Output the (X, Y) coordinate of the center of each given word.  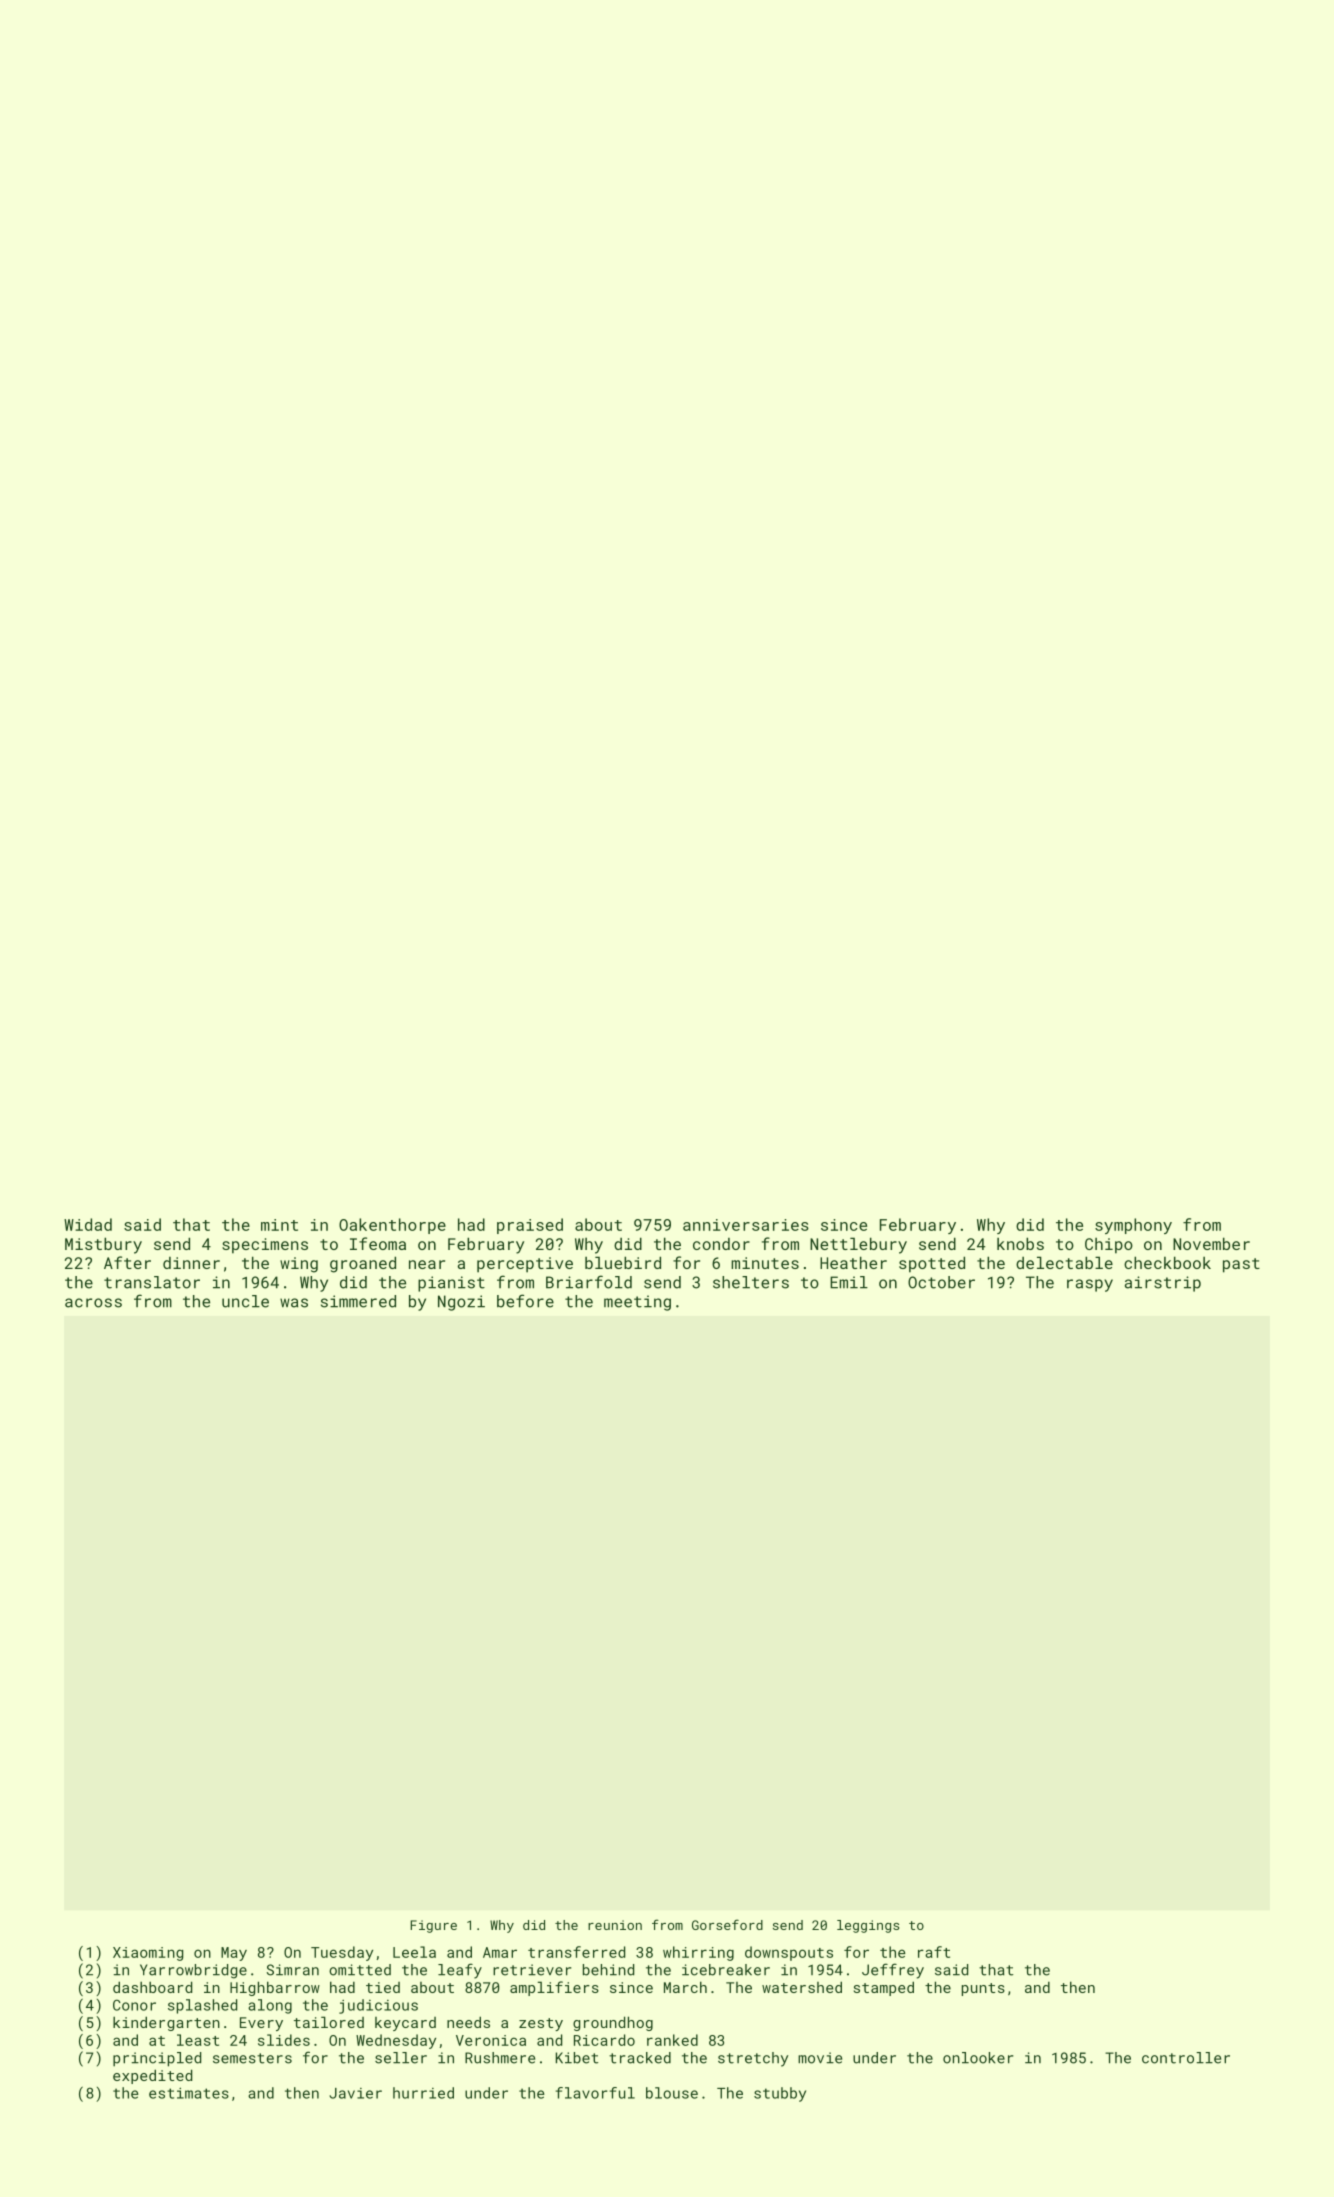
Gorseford (727, 1924)
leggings (868, 1926)
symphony (1133, 1226)
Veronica (491, 2040)
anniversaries (746, 1225)
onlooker (978, 2058)
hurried (423, 2093)
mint (279, 1225)
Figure (434, 1926)
